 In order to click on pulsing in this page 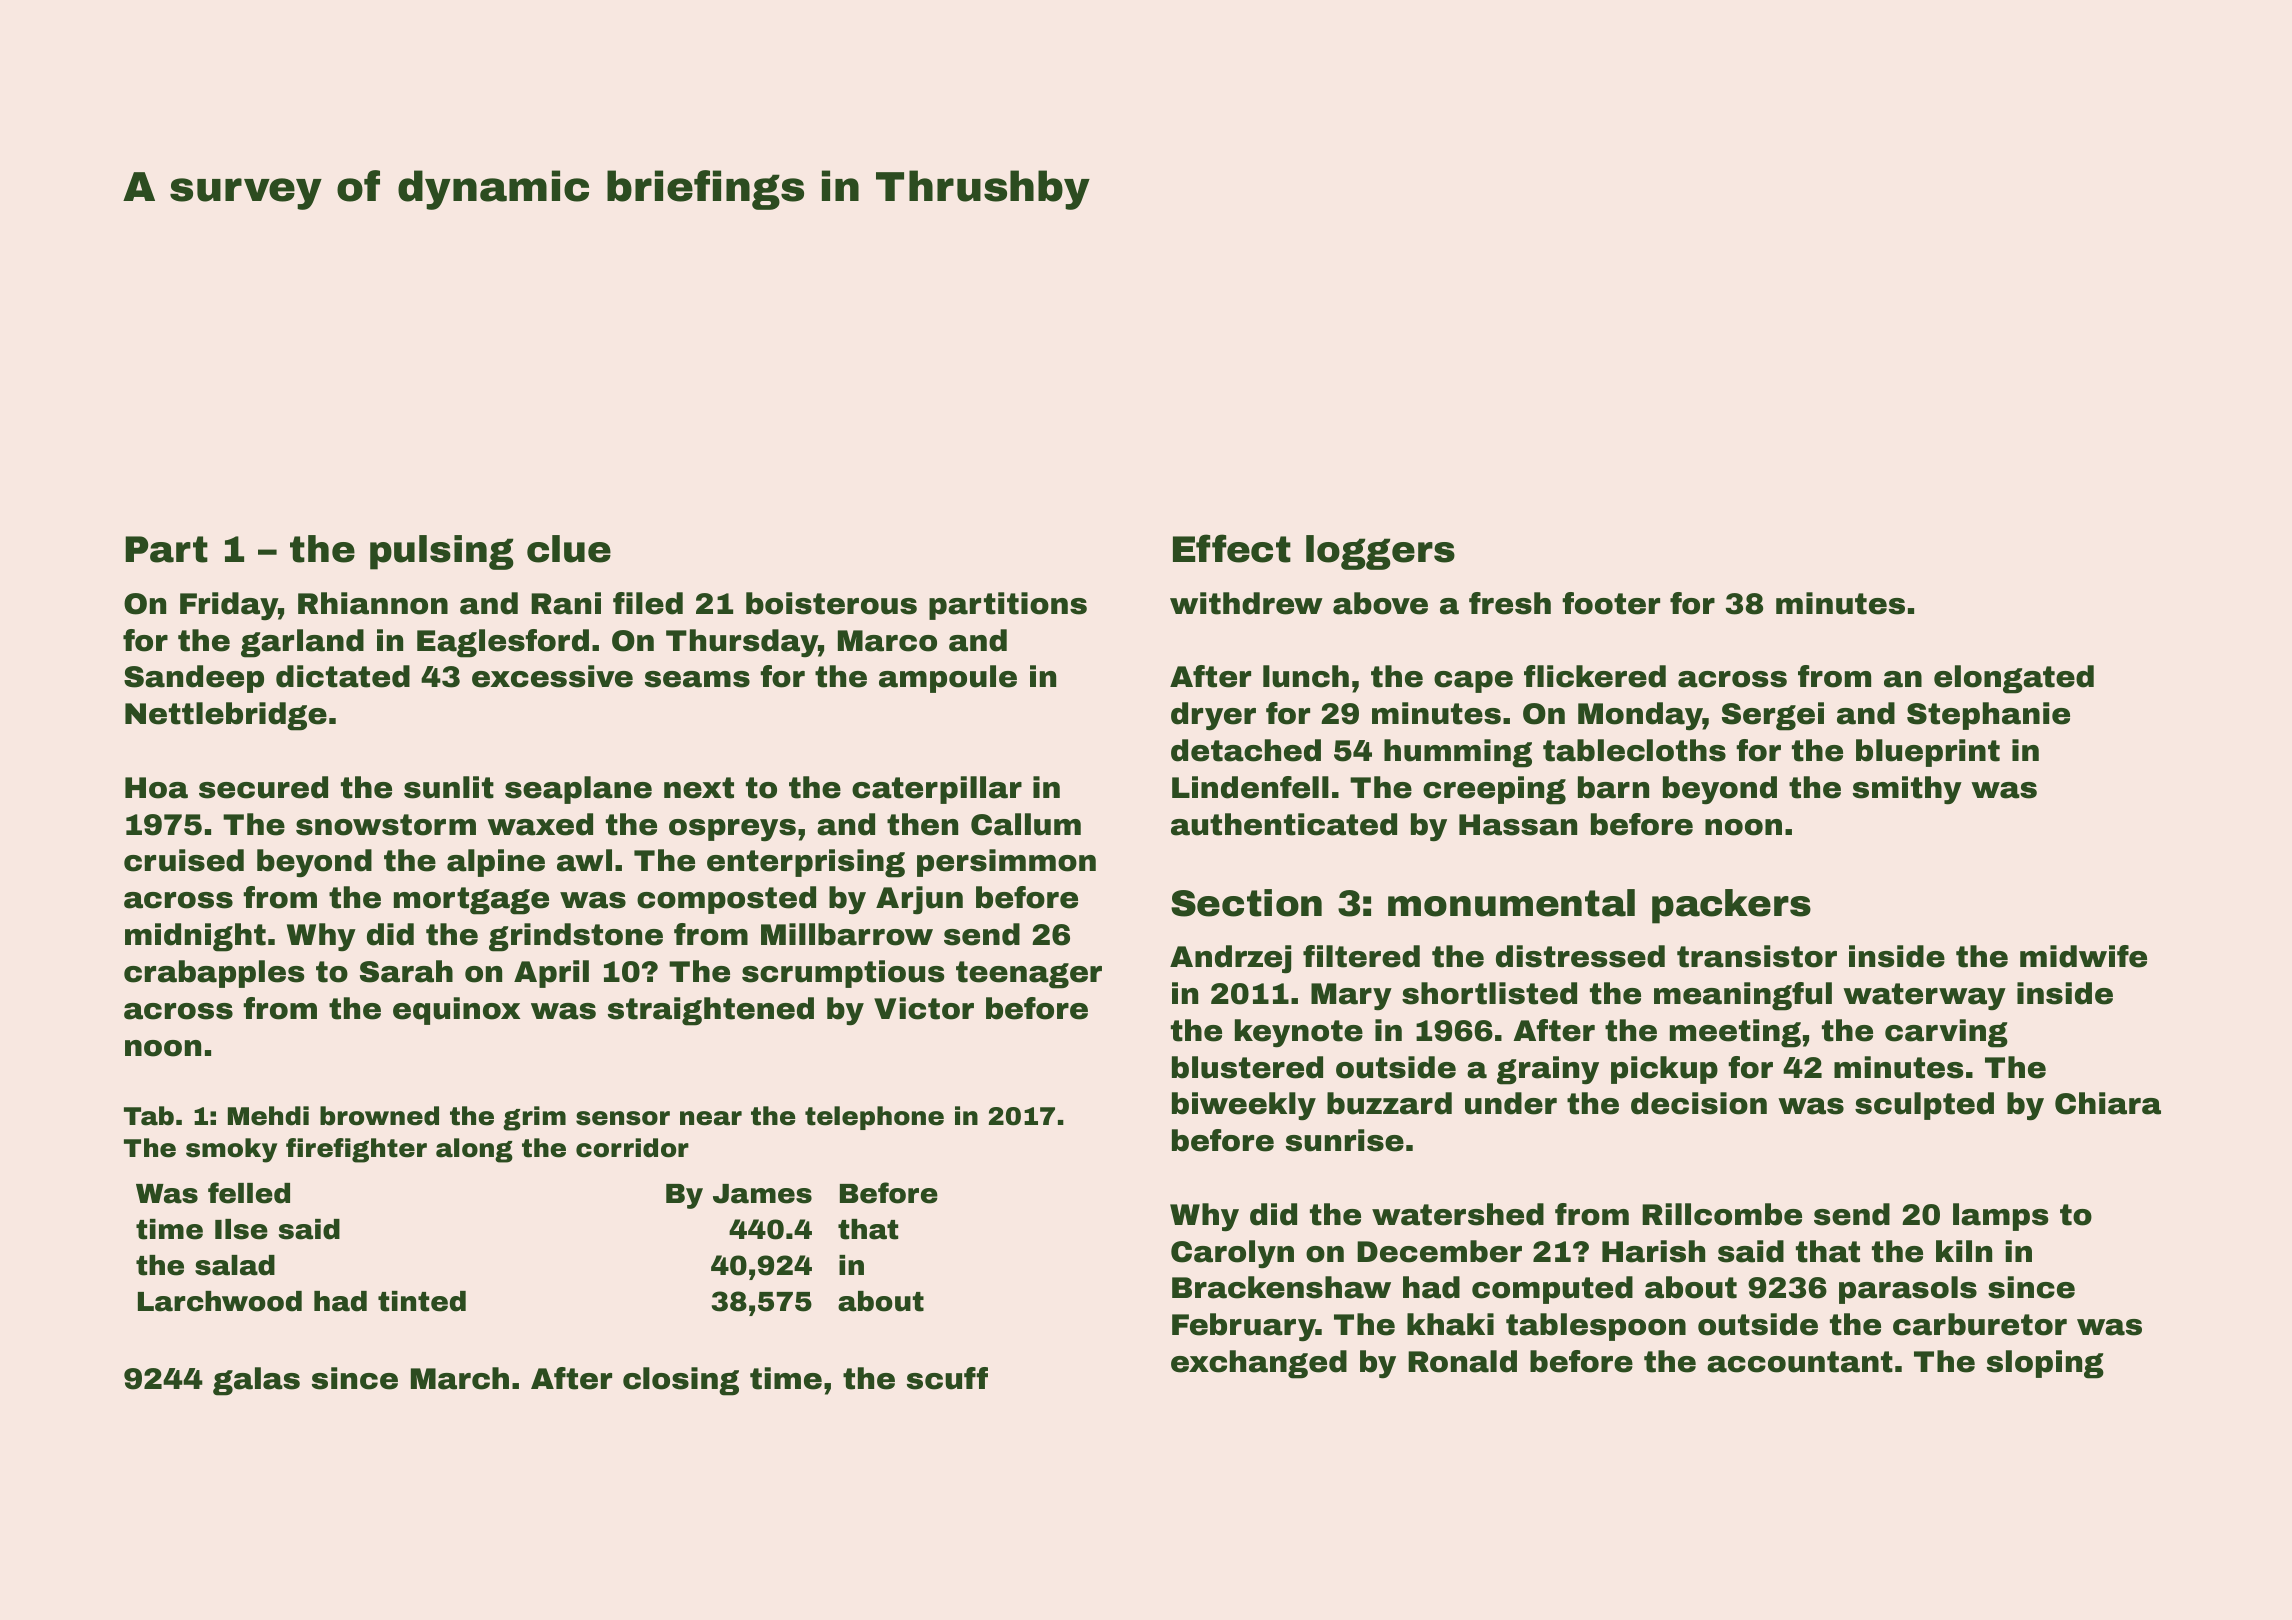, I will do `click(442, 552)`.
